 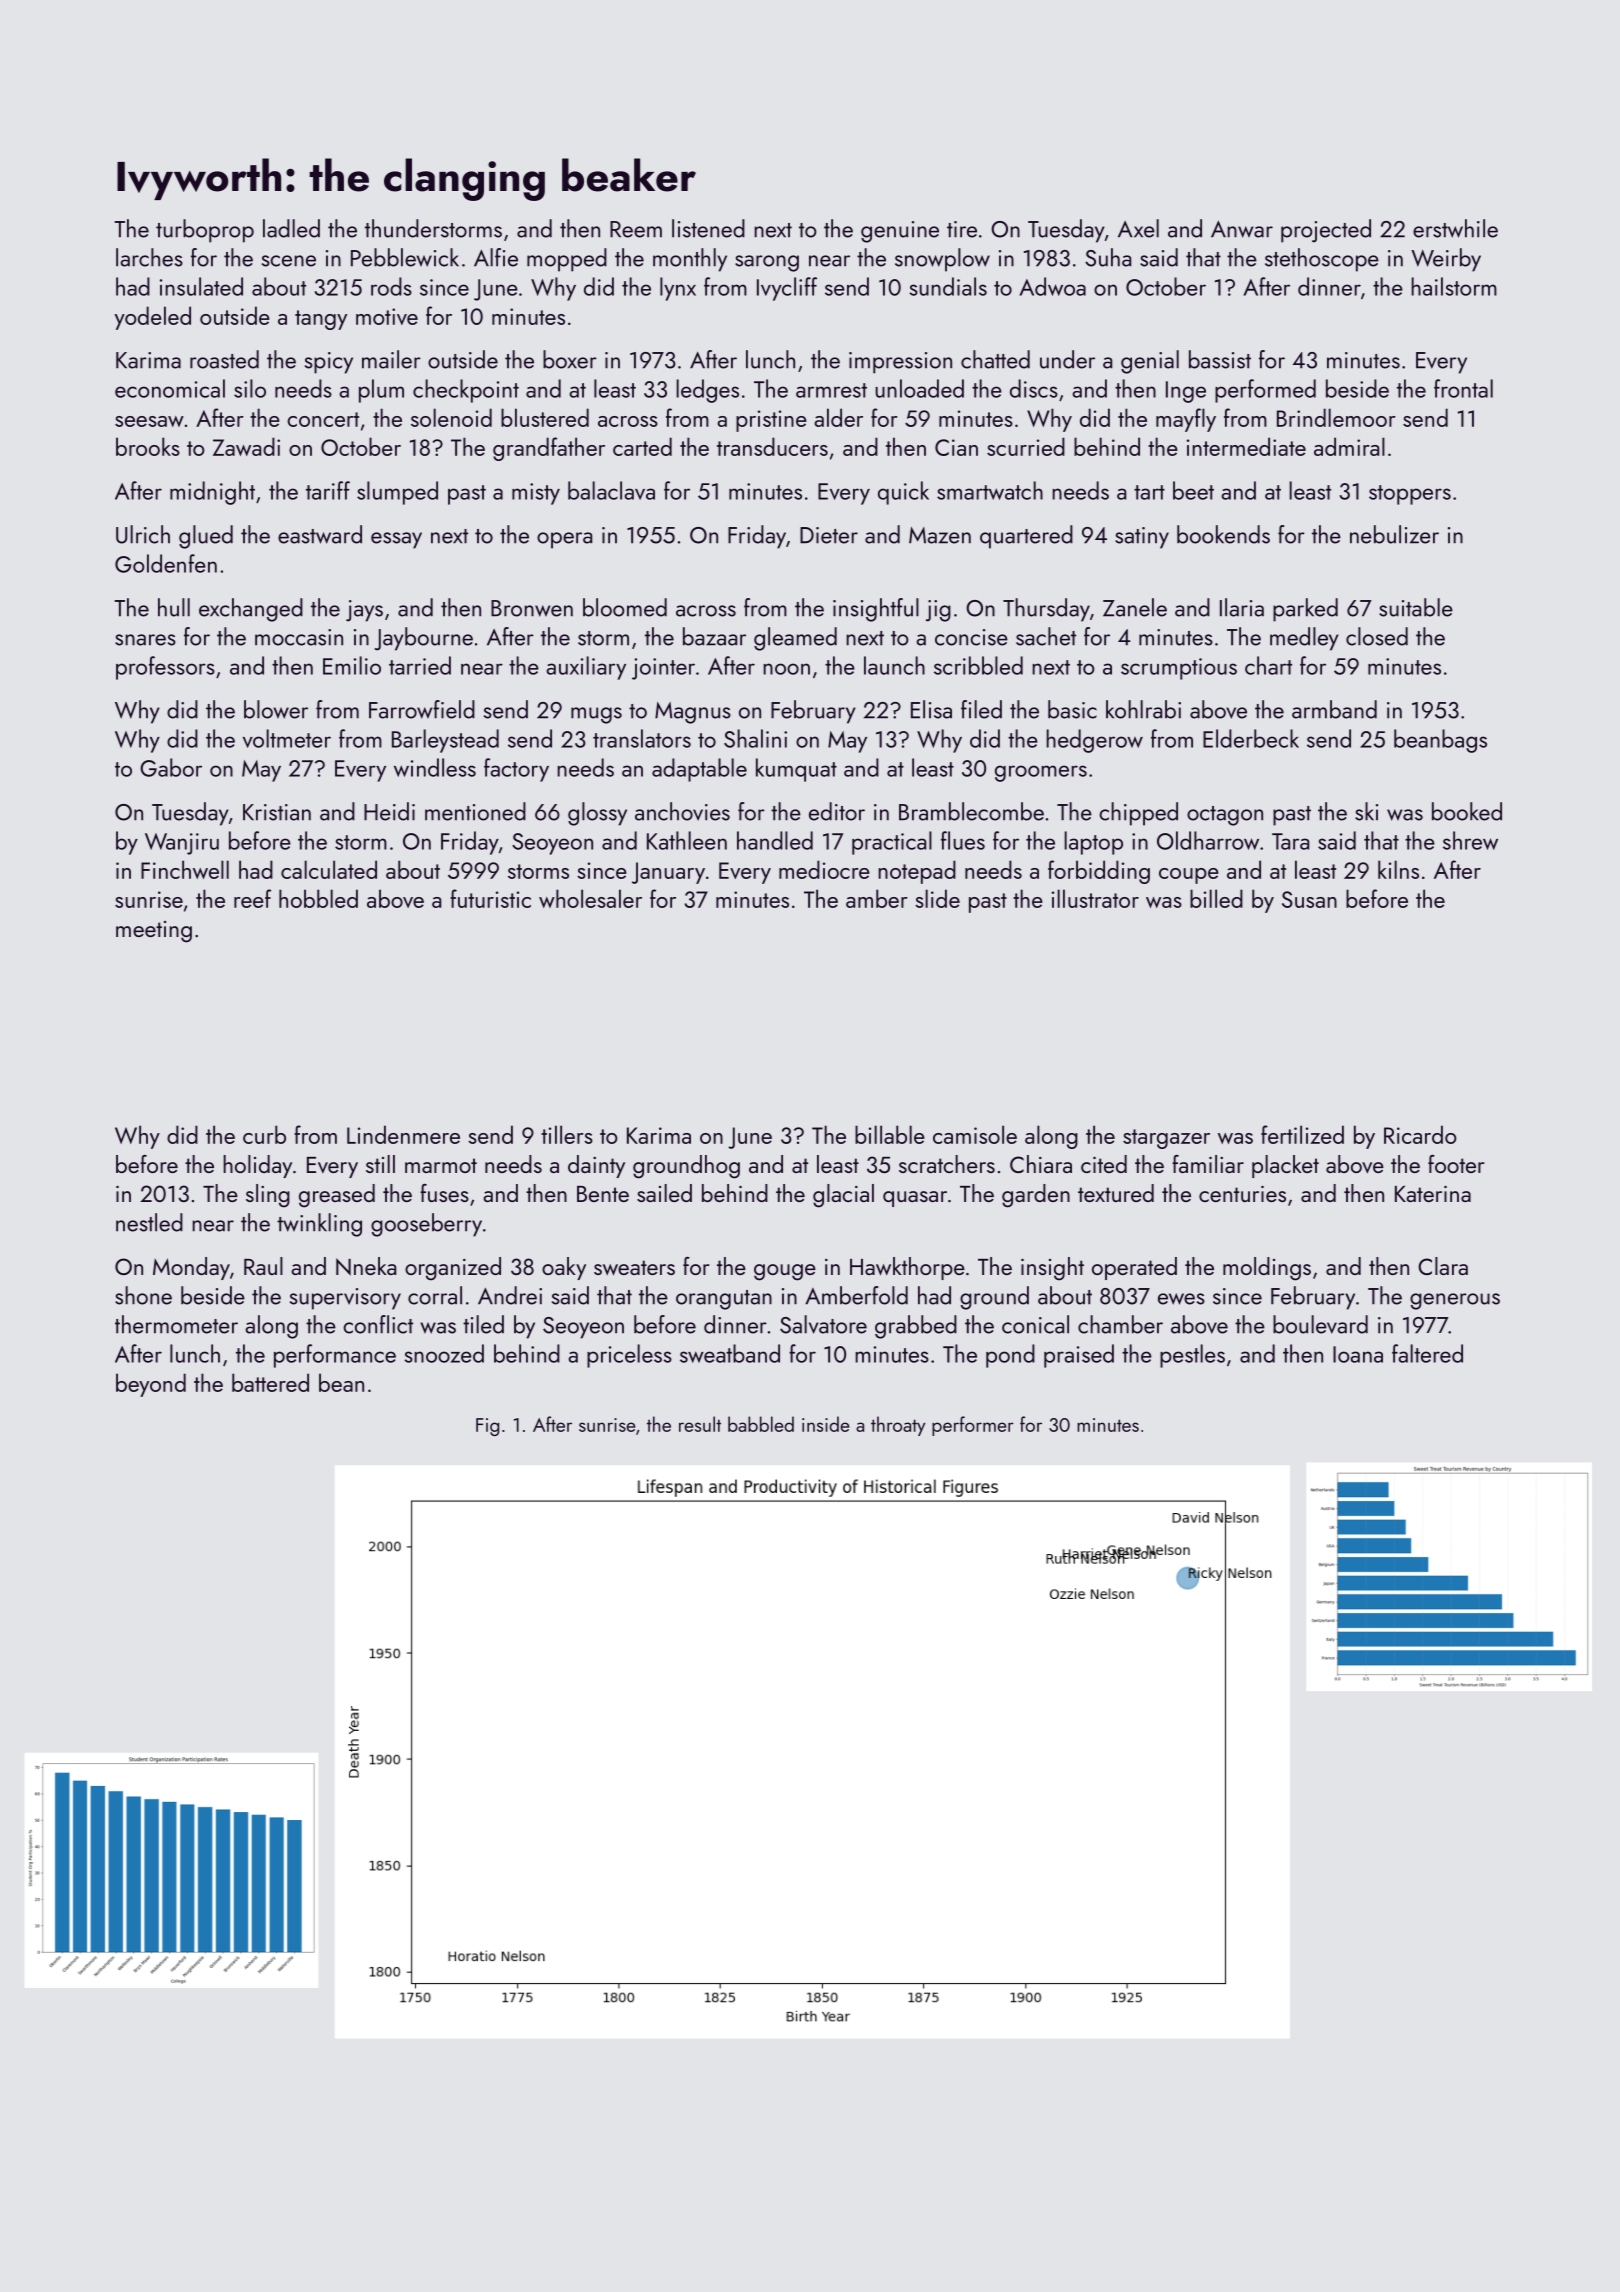 I want to click on tillers, so click(x=567, y=1134).
